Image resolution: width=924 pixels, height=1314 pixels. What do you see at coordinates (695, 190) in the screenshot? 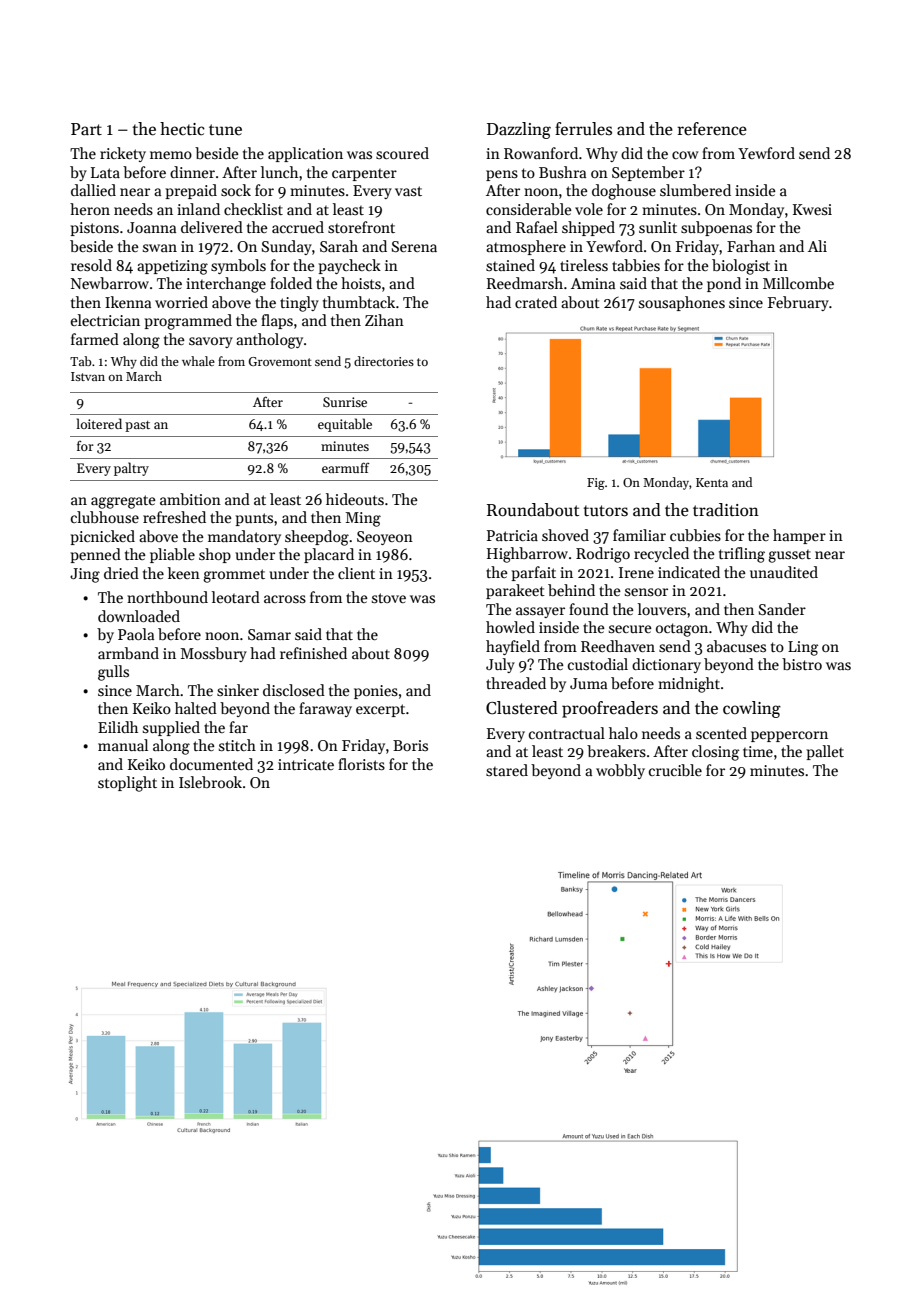
I see `slumbered` at bounding box center [695, 190].
